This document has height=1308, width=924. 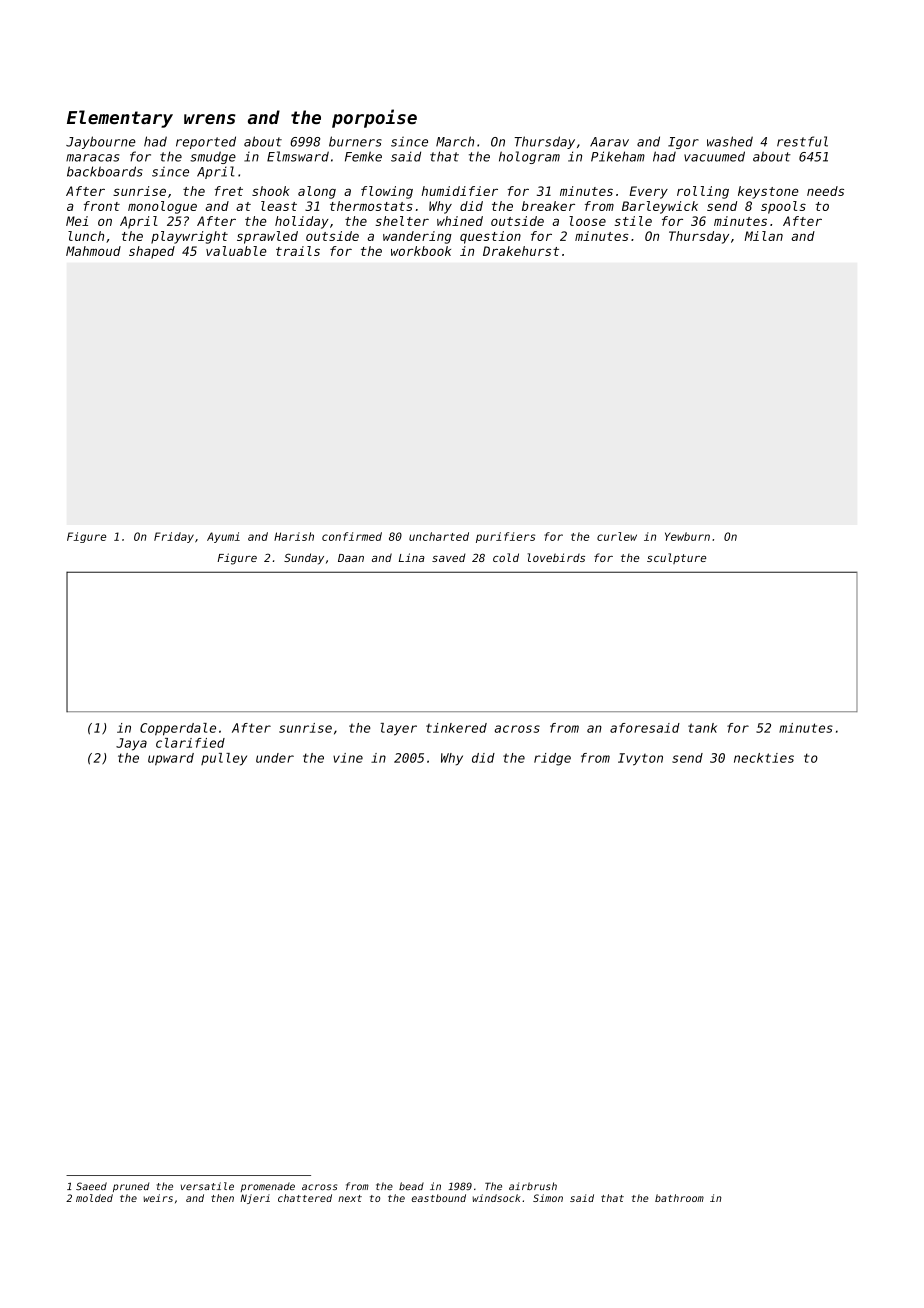 What do you see at coordinates (93, 251) in the document?
I see `Mahmoud` at bounding box center [93, 251].
